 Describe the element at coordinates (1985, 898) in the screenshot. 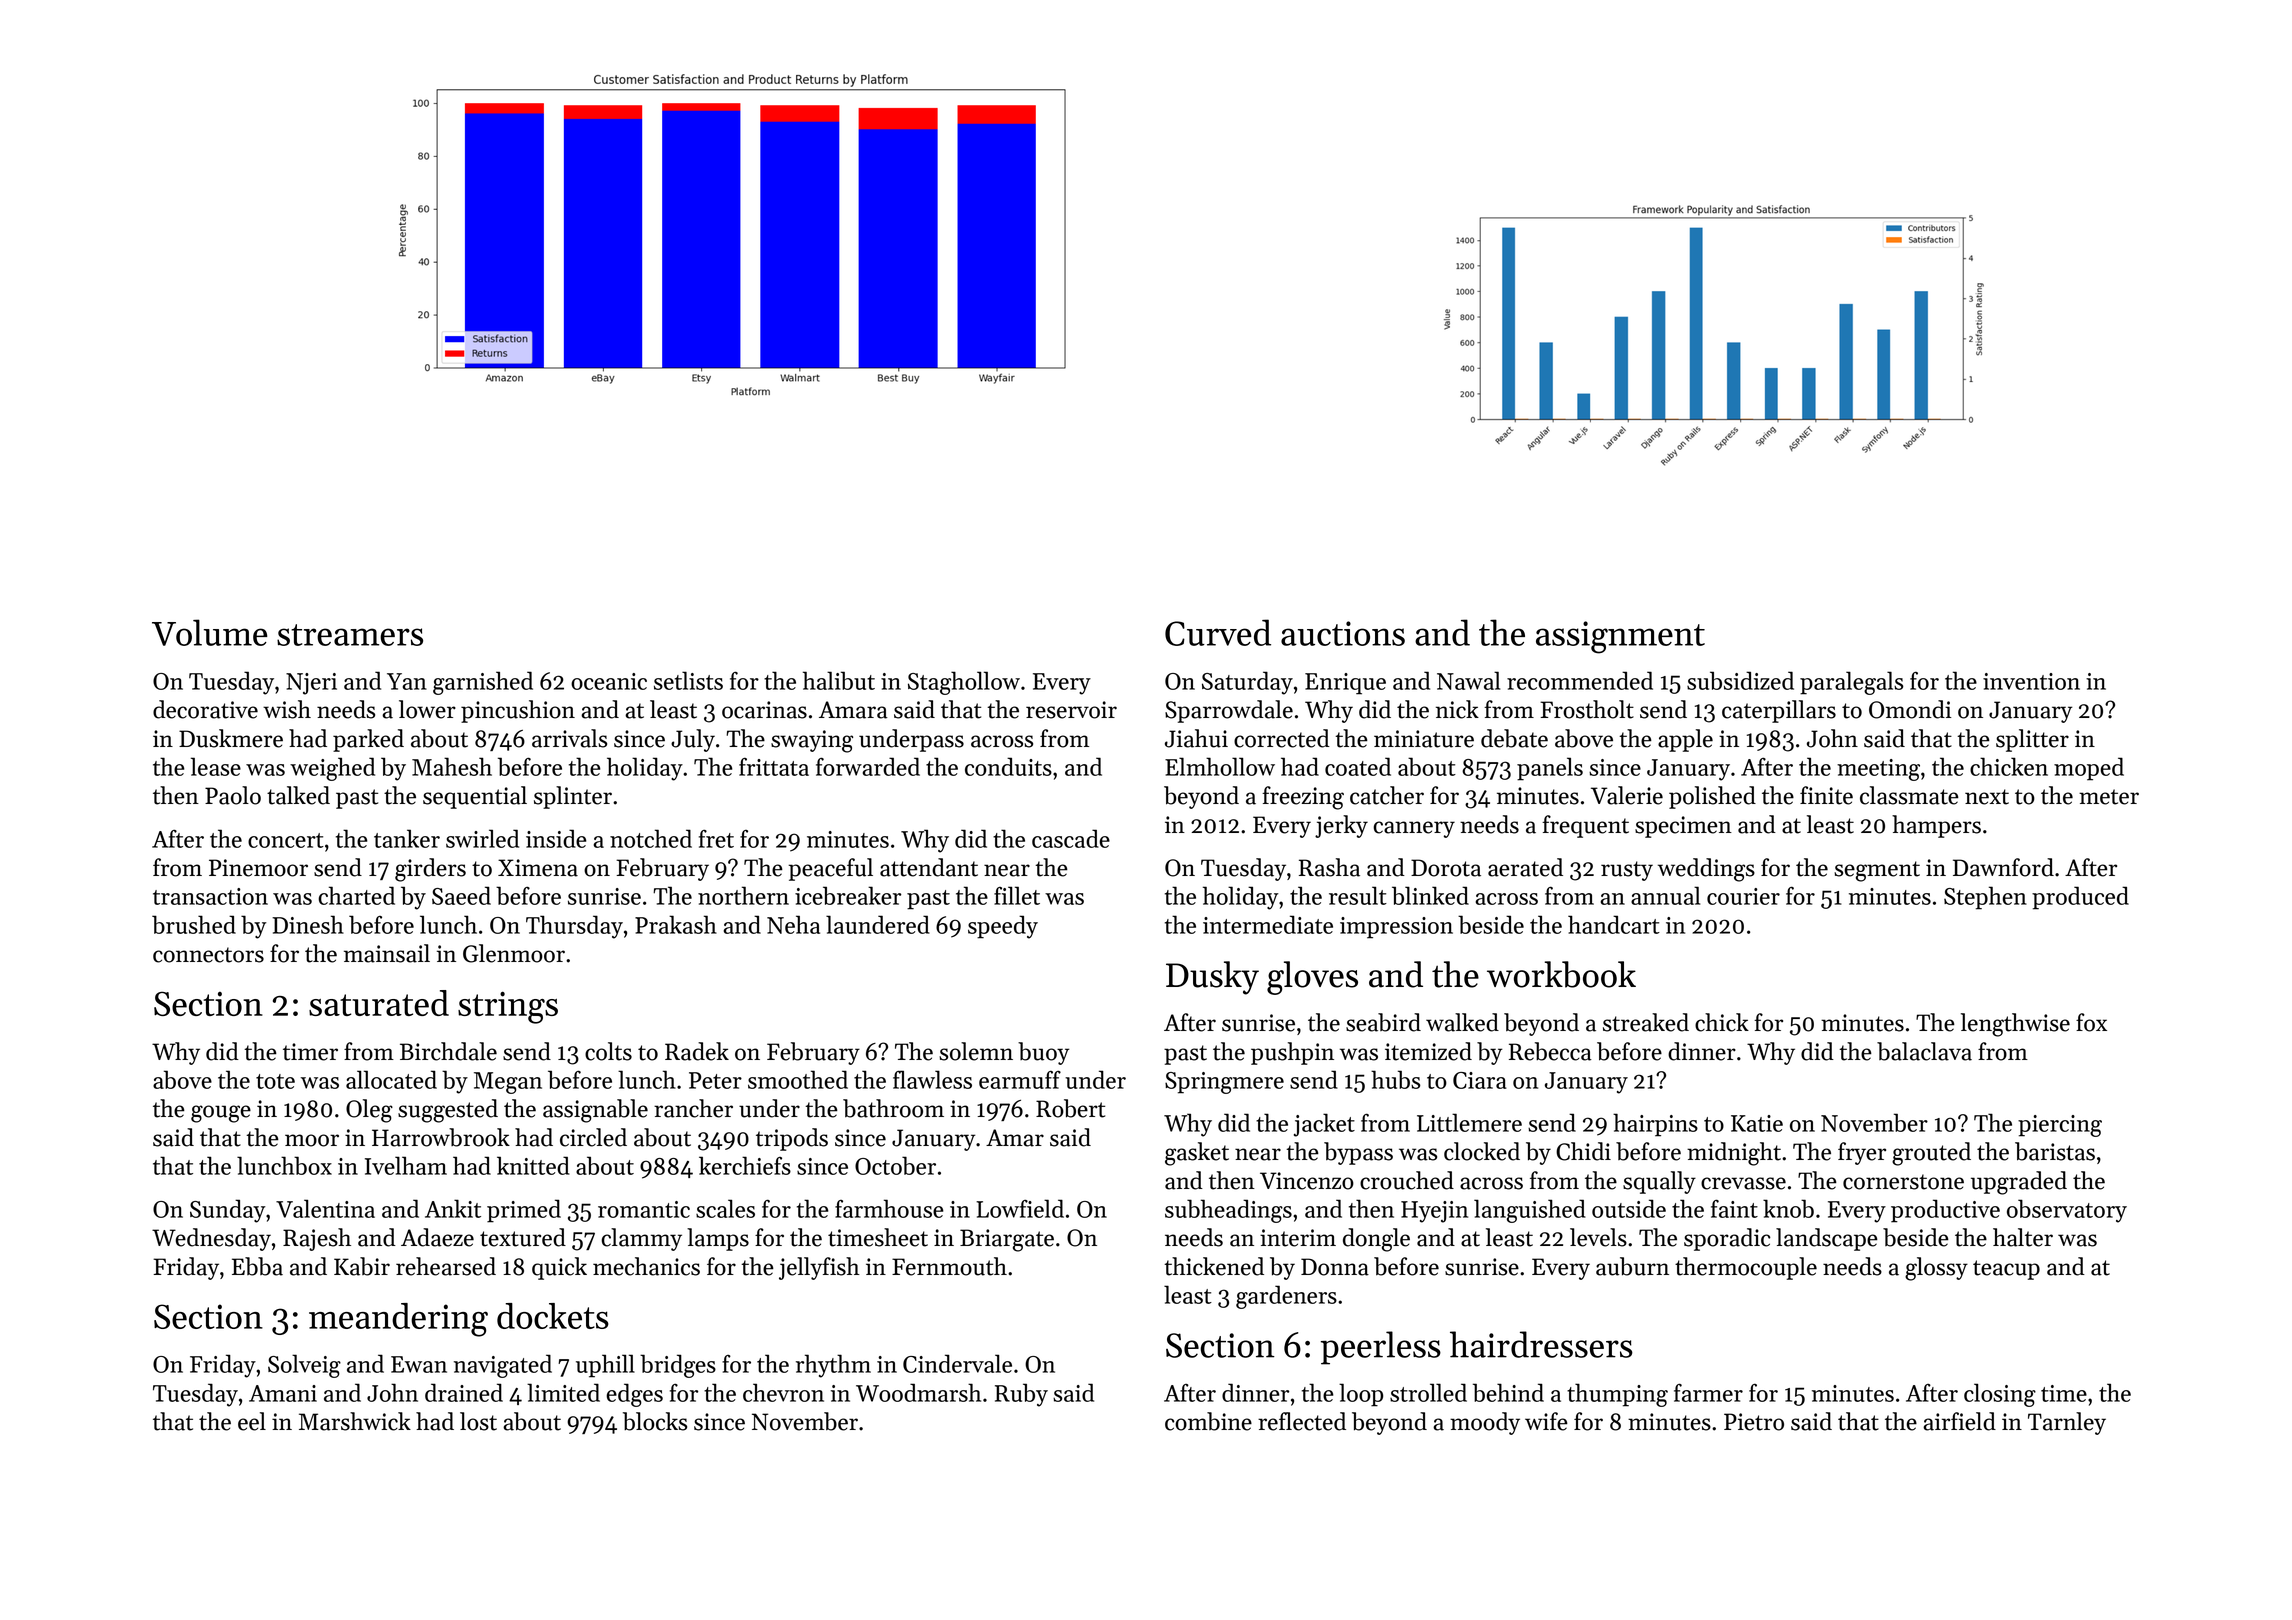

I see `Stephen` at that location.
